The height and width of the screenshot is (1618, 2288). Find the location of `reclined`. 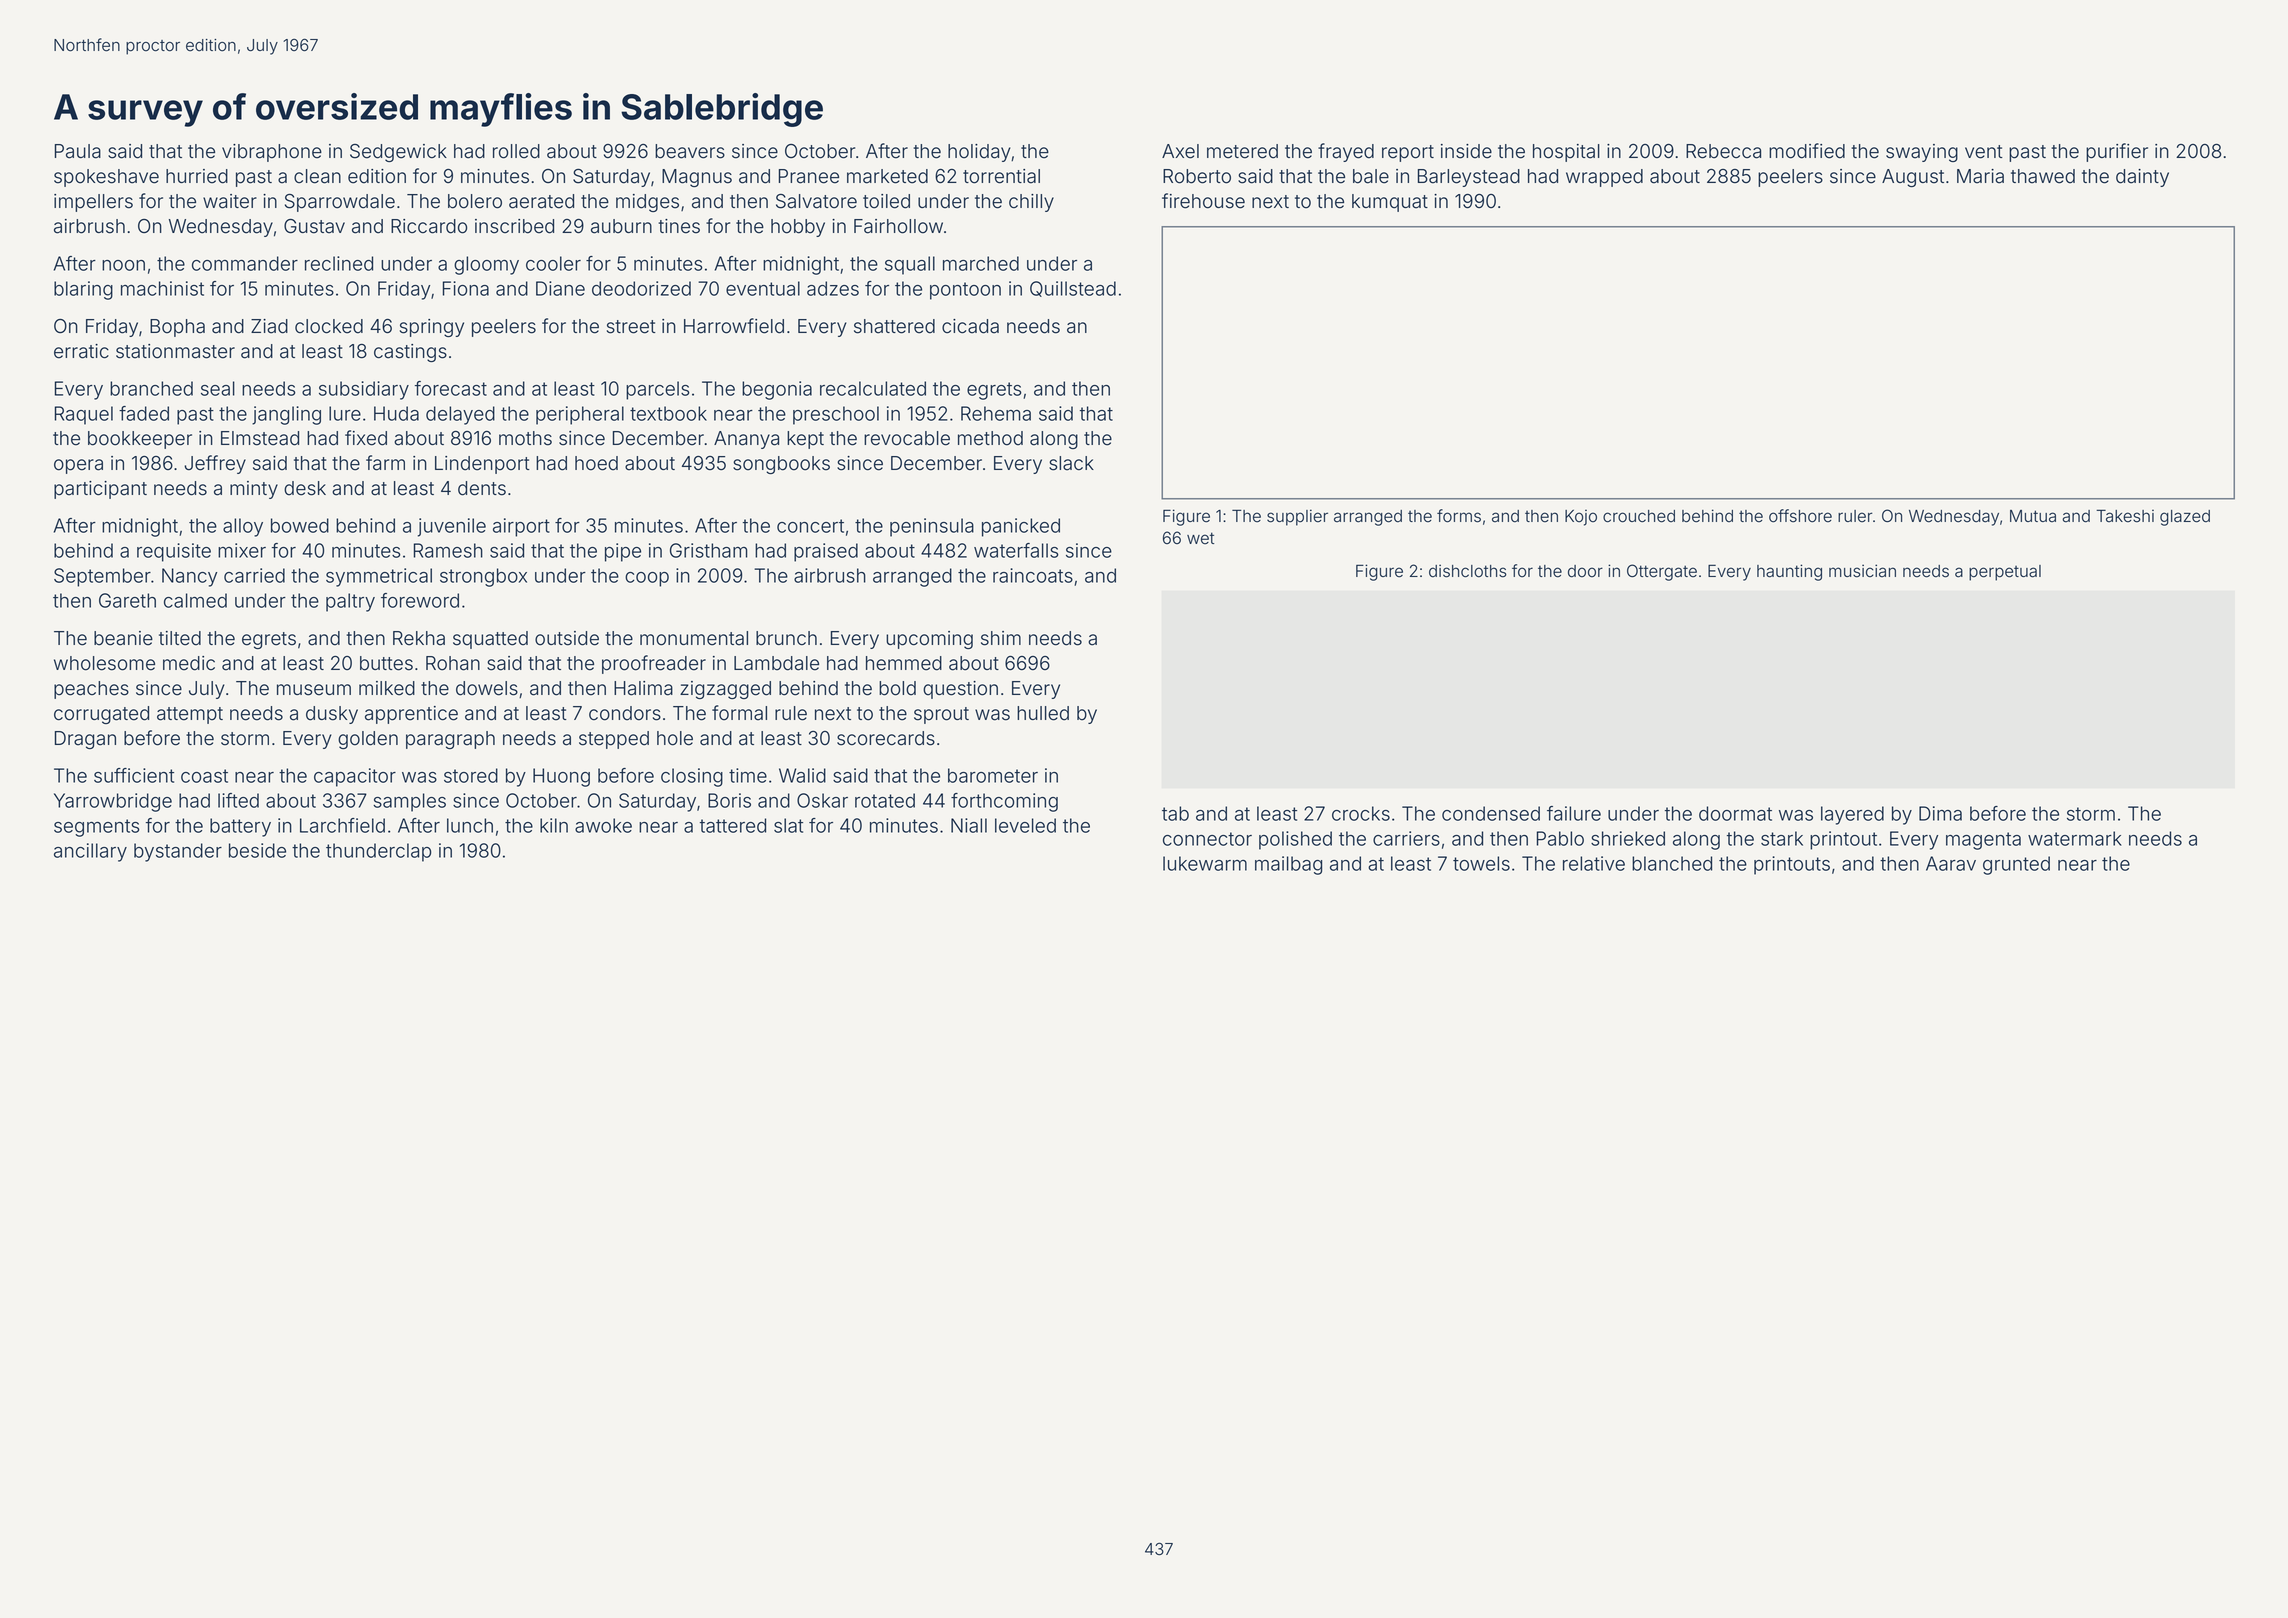

reclined is located at coordinates (339, 263).
